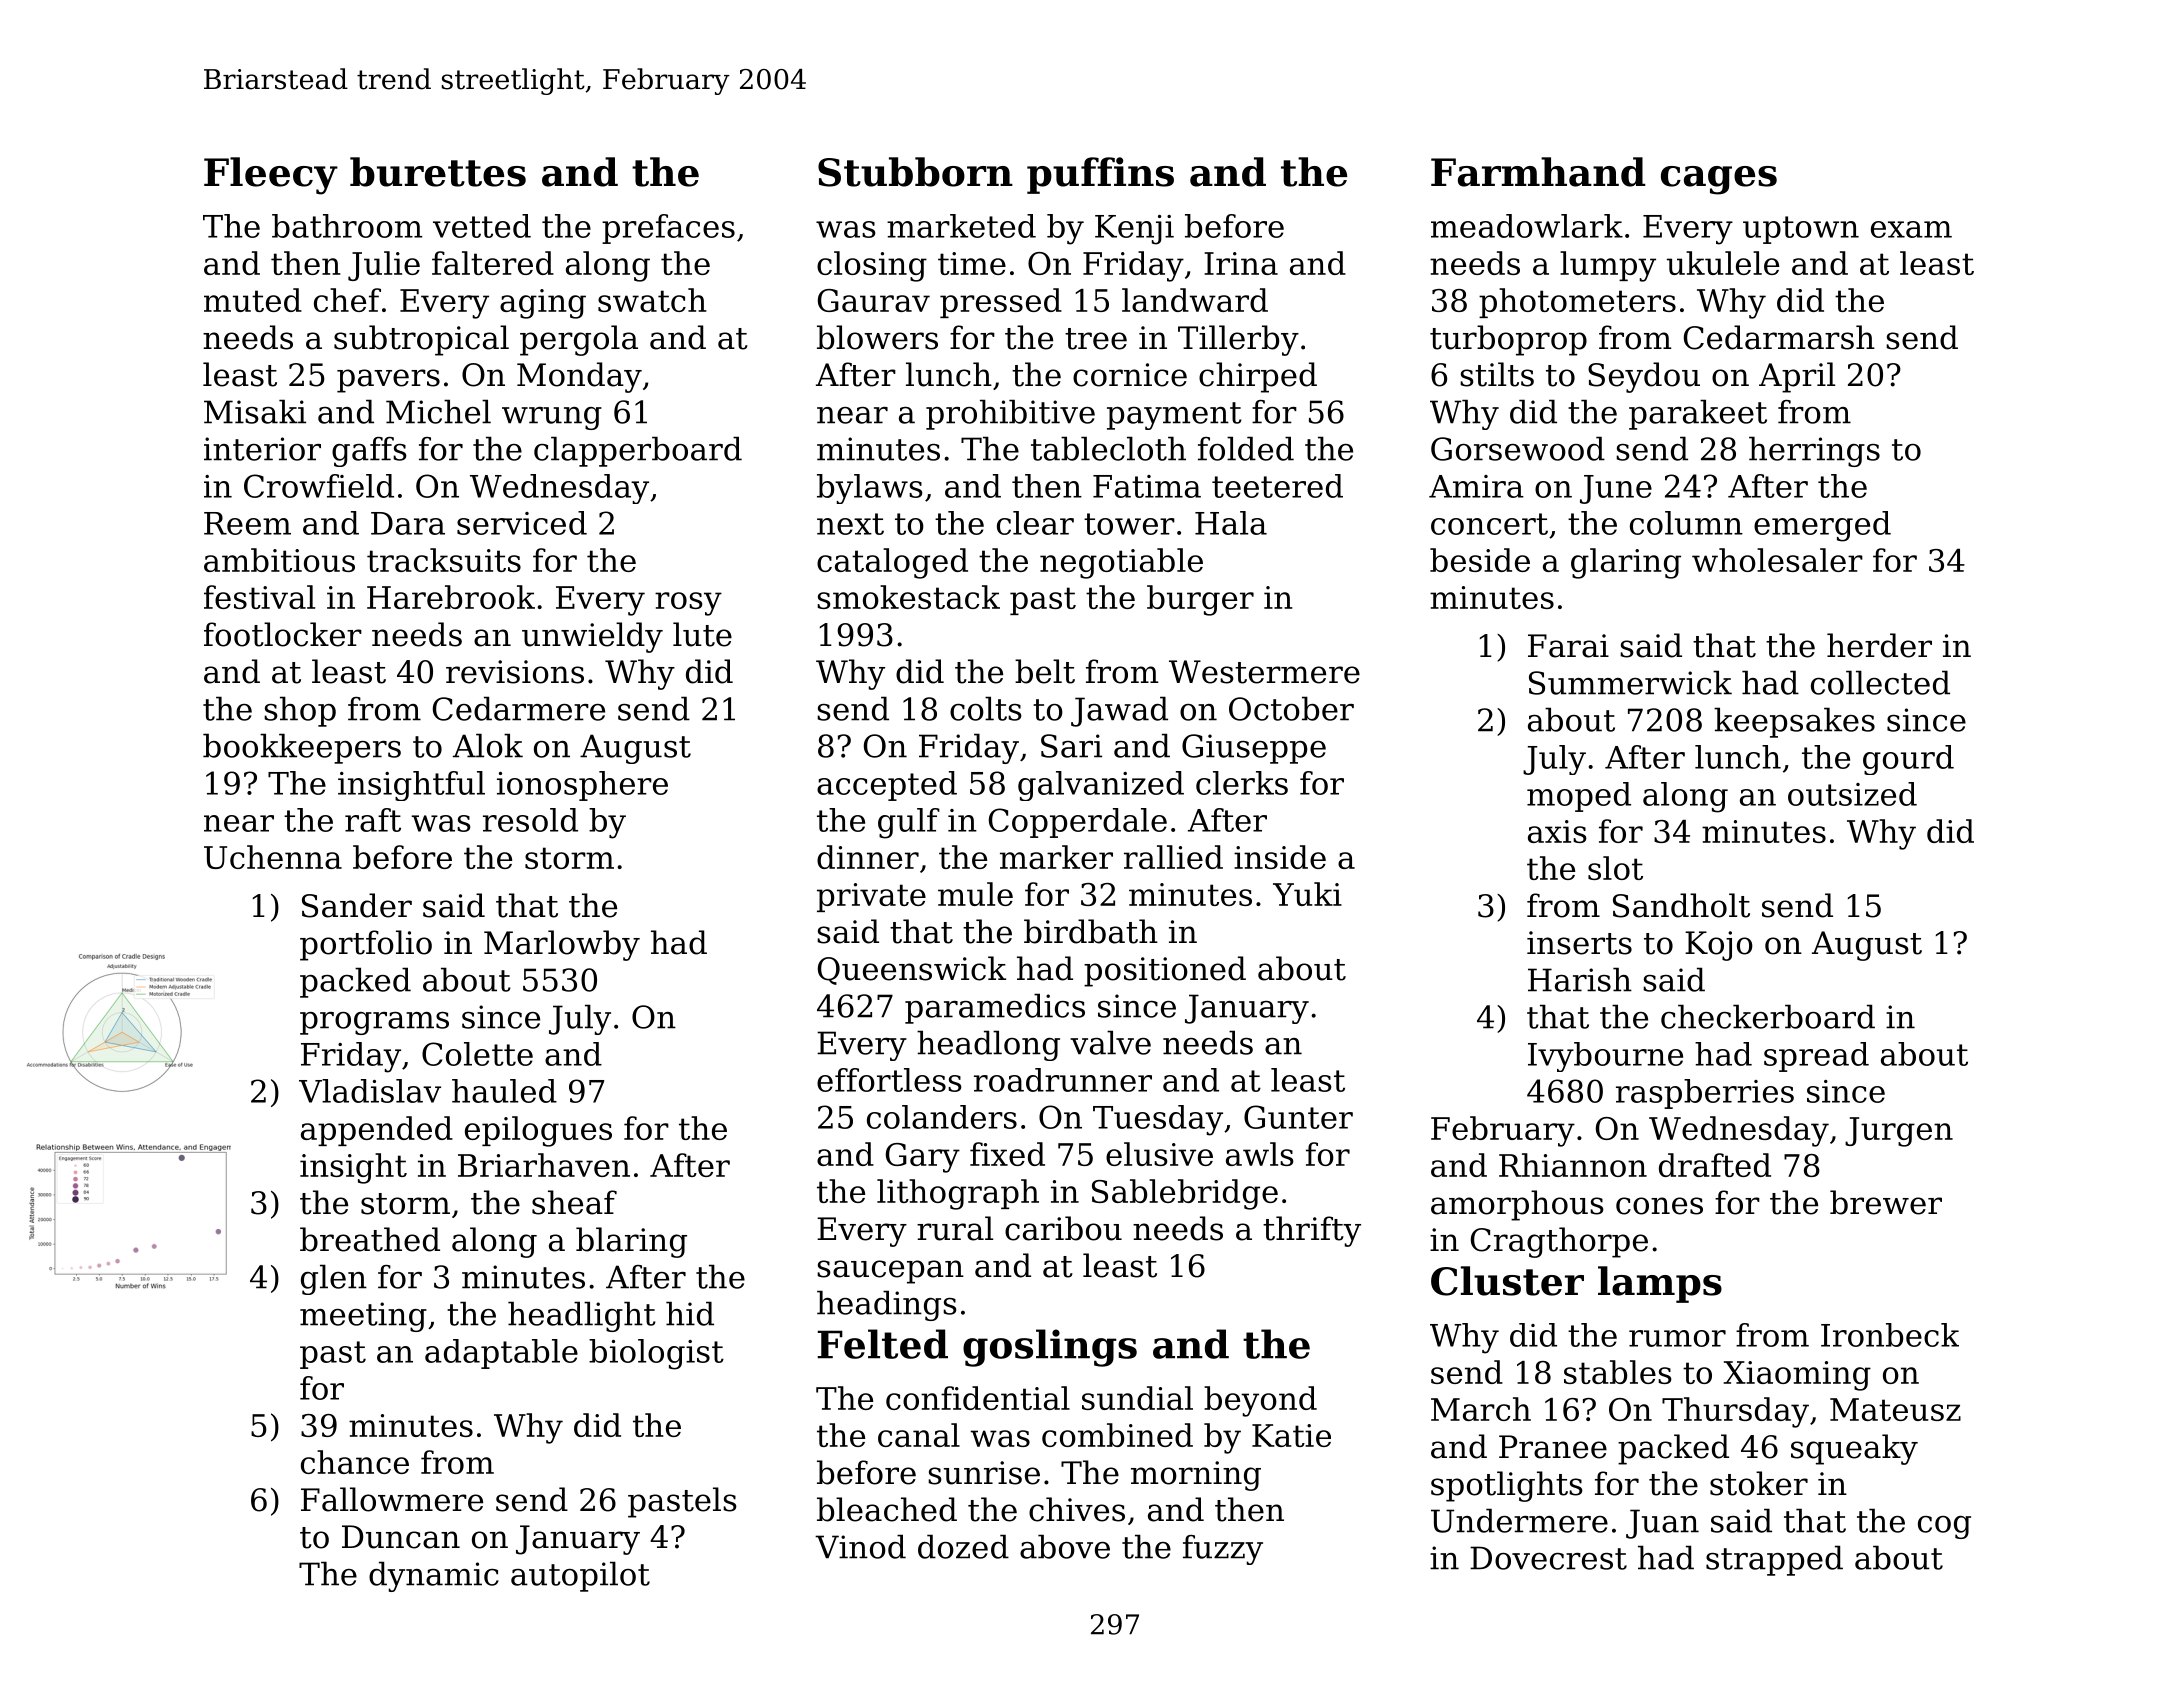 The image size is (2178, 1683). What do you see at coordinates (377, 1131) in the screenshot?
I see `appended` at bounding box center [377, 1131].
